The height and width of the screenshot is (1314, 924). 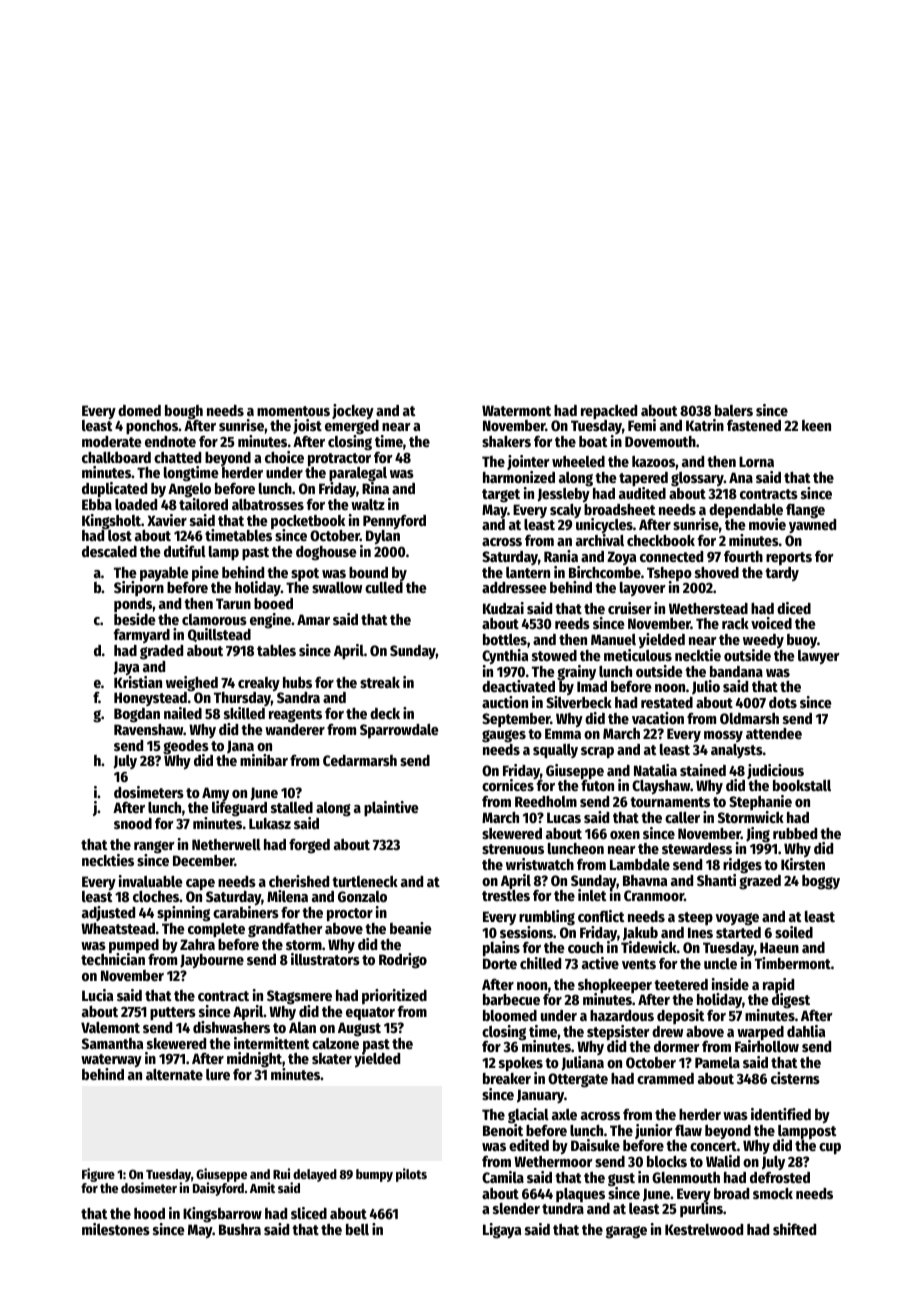 What do you see at coordinates (284, 457) in the screenshot?
I see `choice` at bounding box center [284, 457].
